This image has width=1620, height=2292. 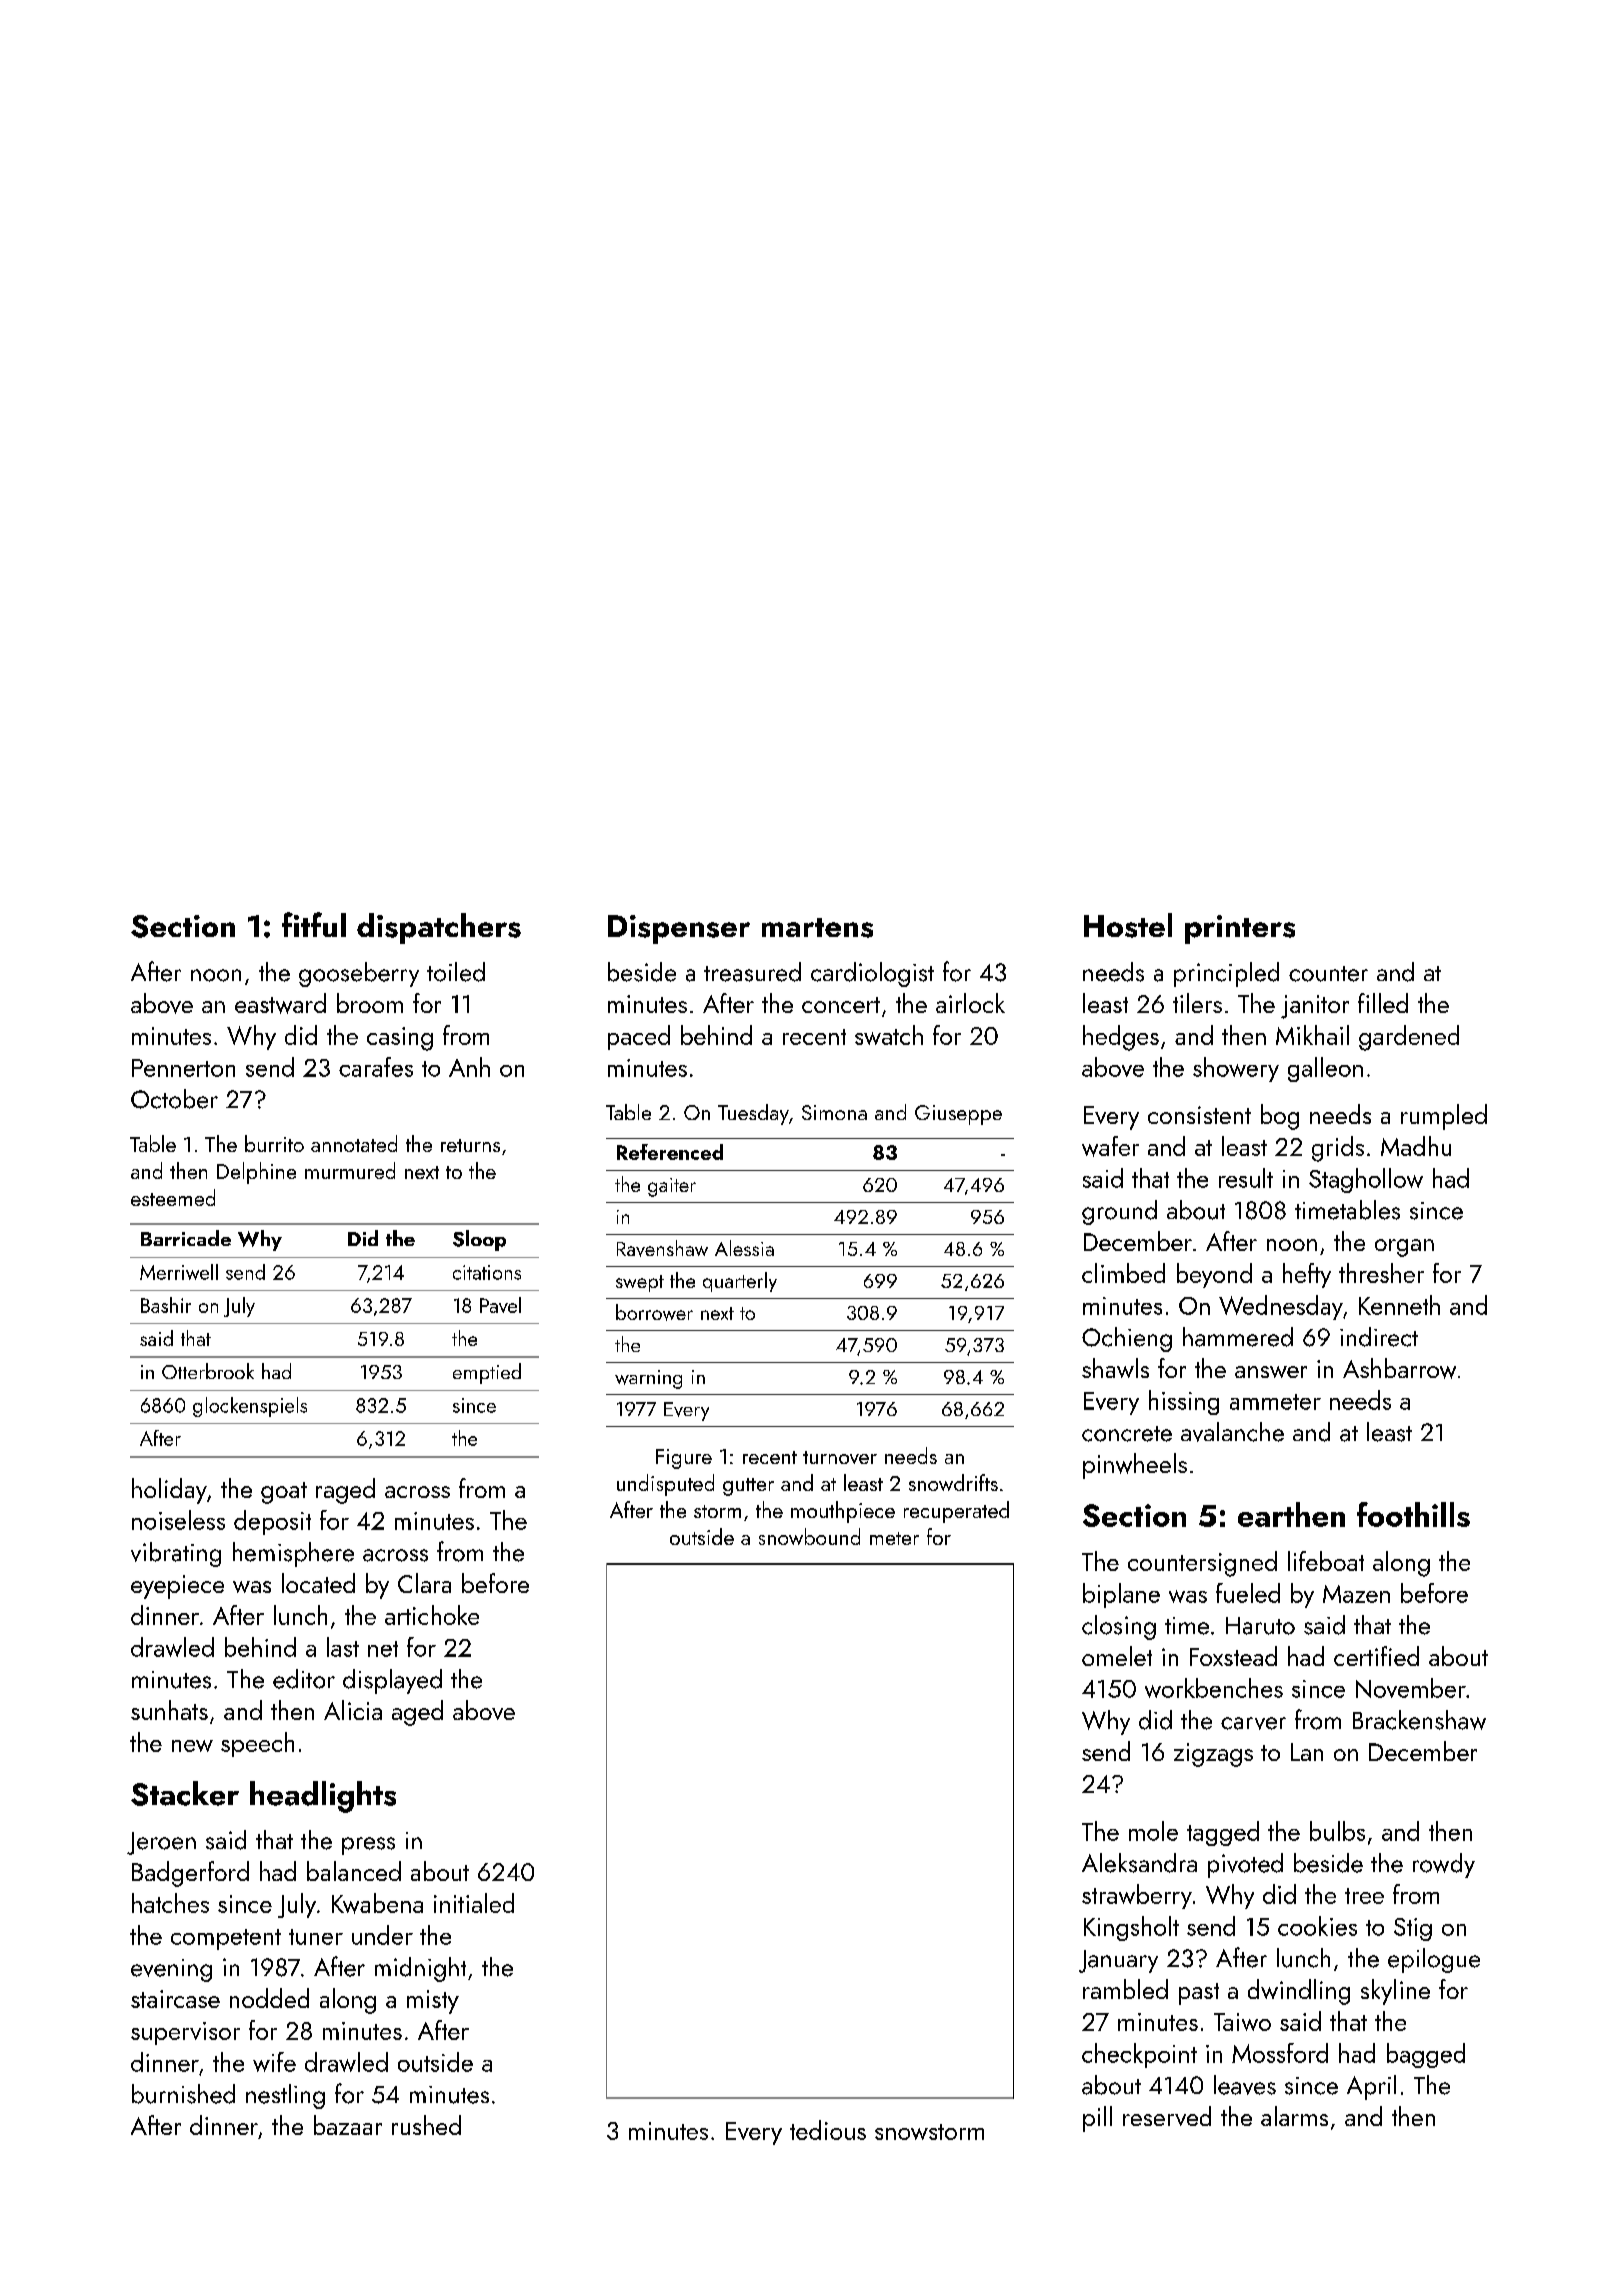 What do you see at coordinates (744, 1248) in the image?
I see `Alessia` at bounding box center [744, 1248].
